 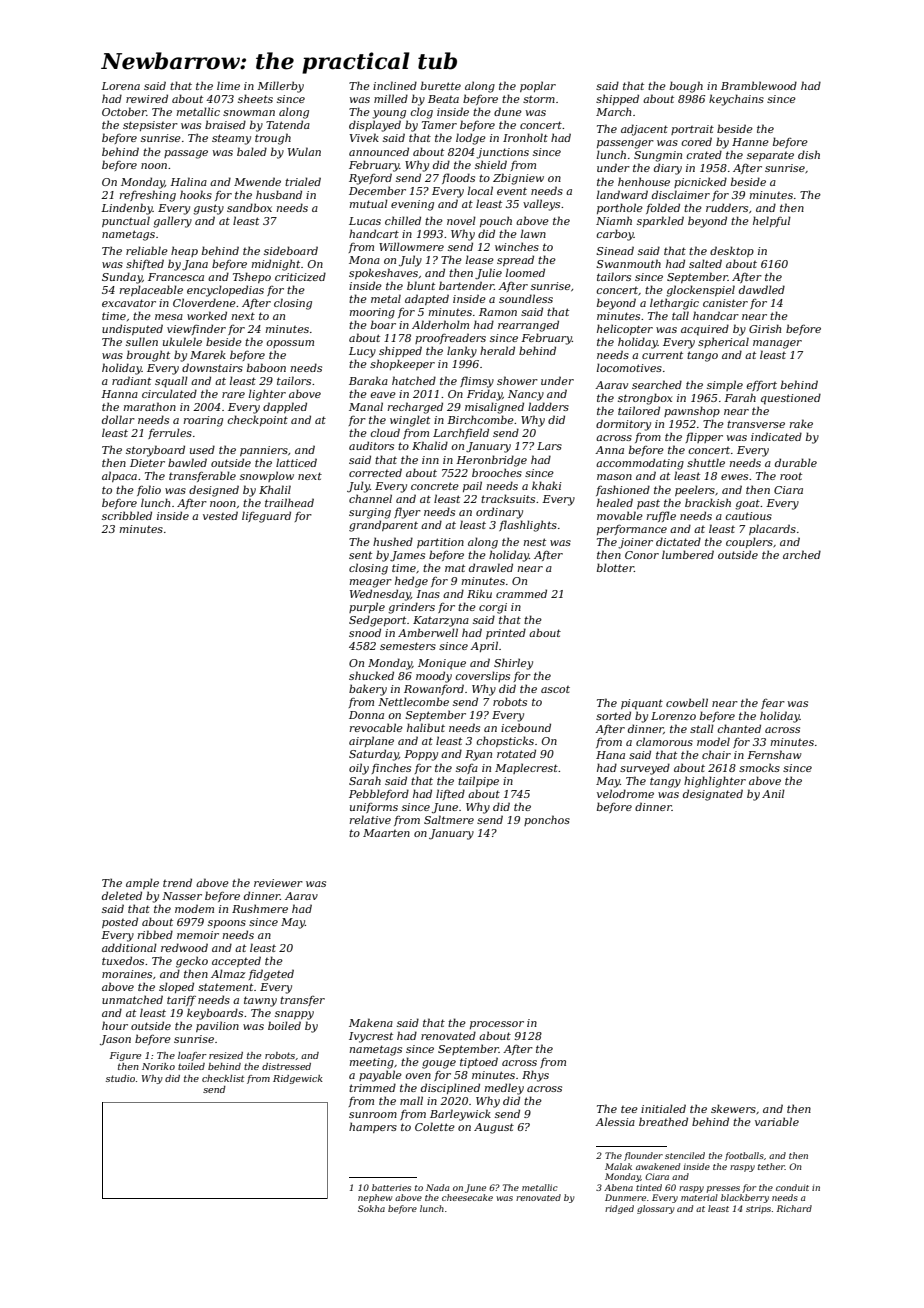 I want to click on Sokha, so click(x=371, y=1208).
